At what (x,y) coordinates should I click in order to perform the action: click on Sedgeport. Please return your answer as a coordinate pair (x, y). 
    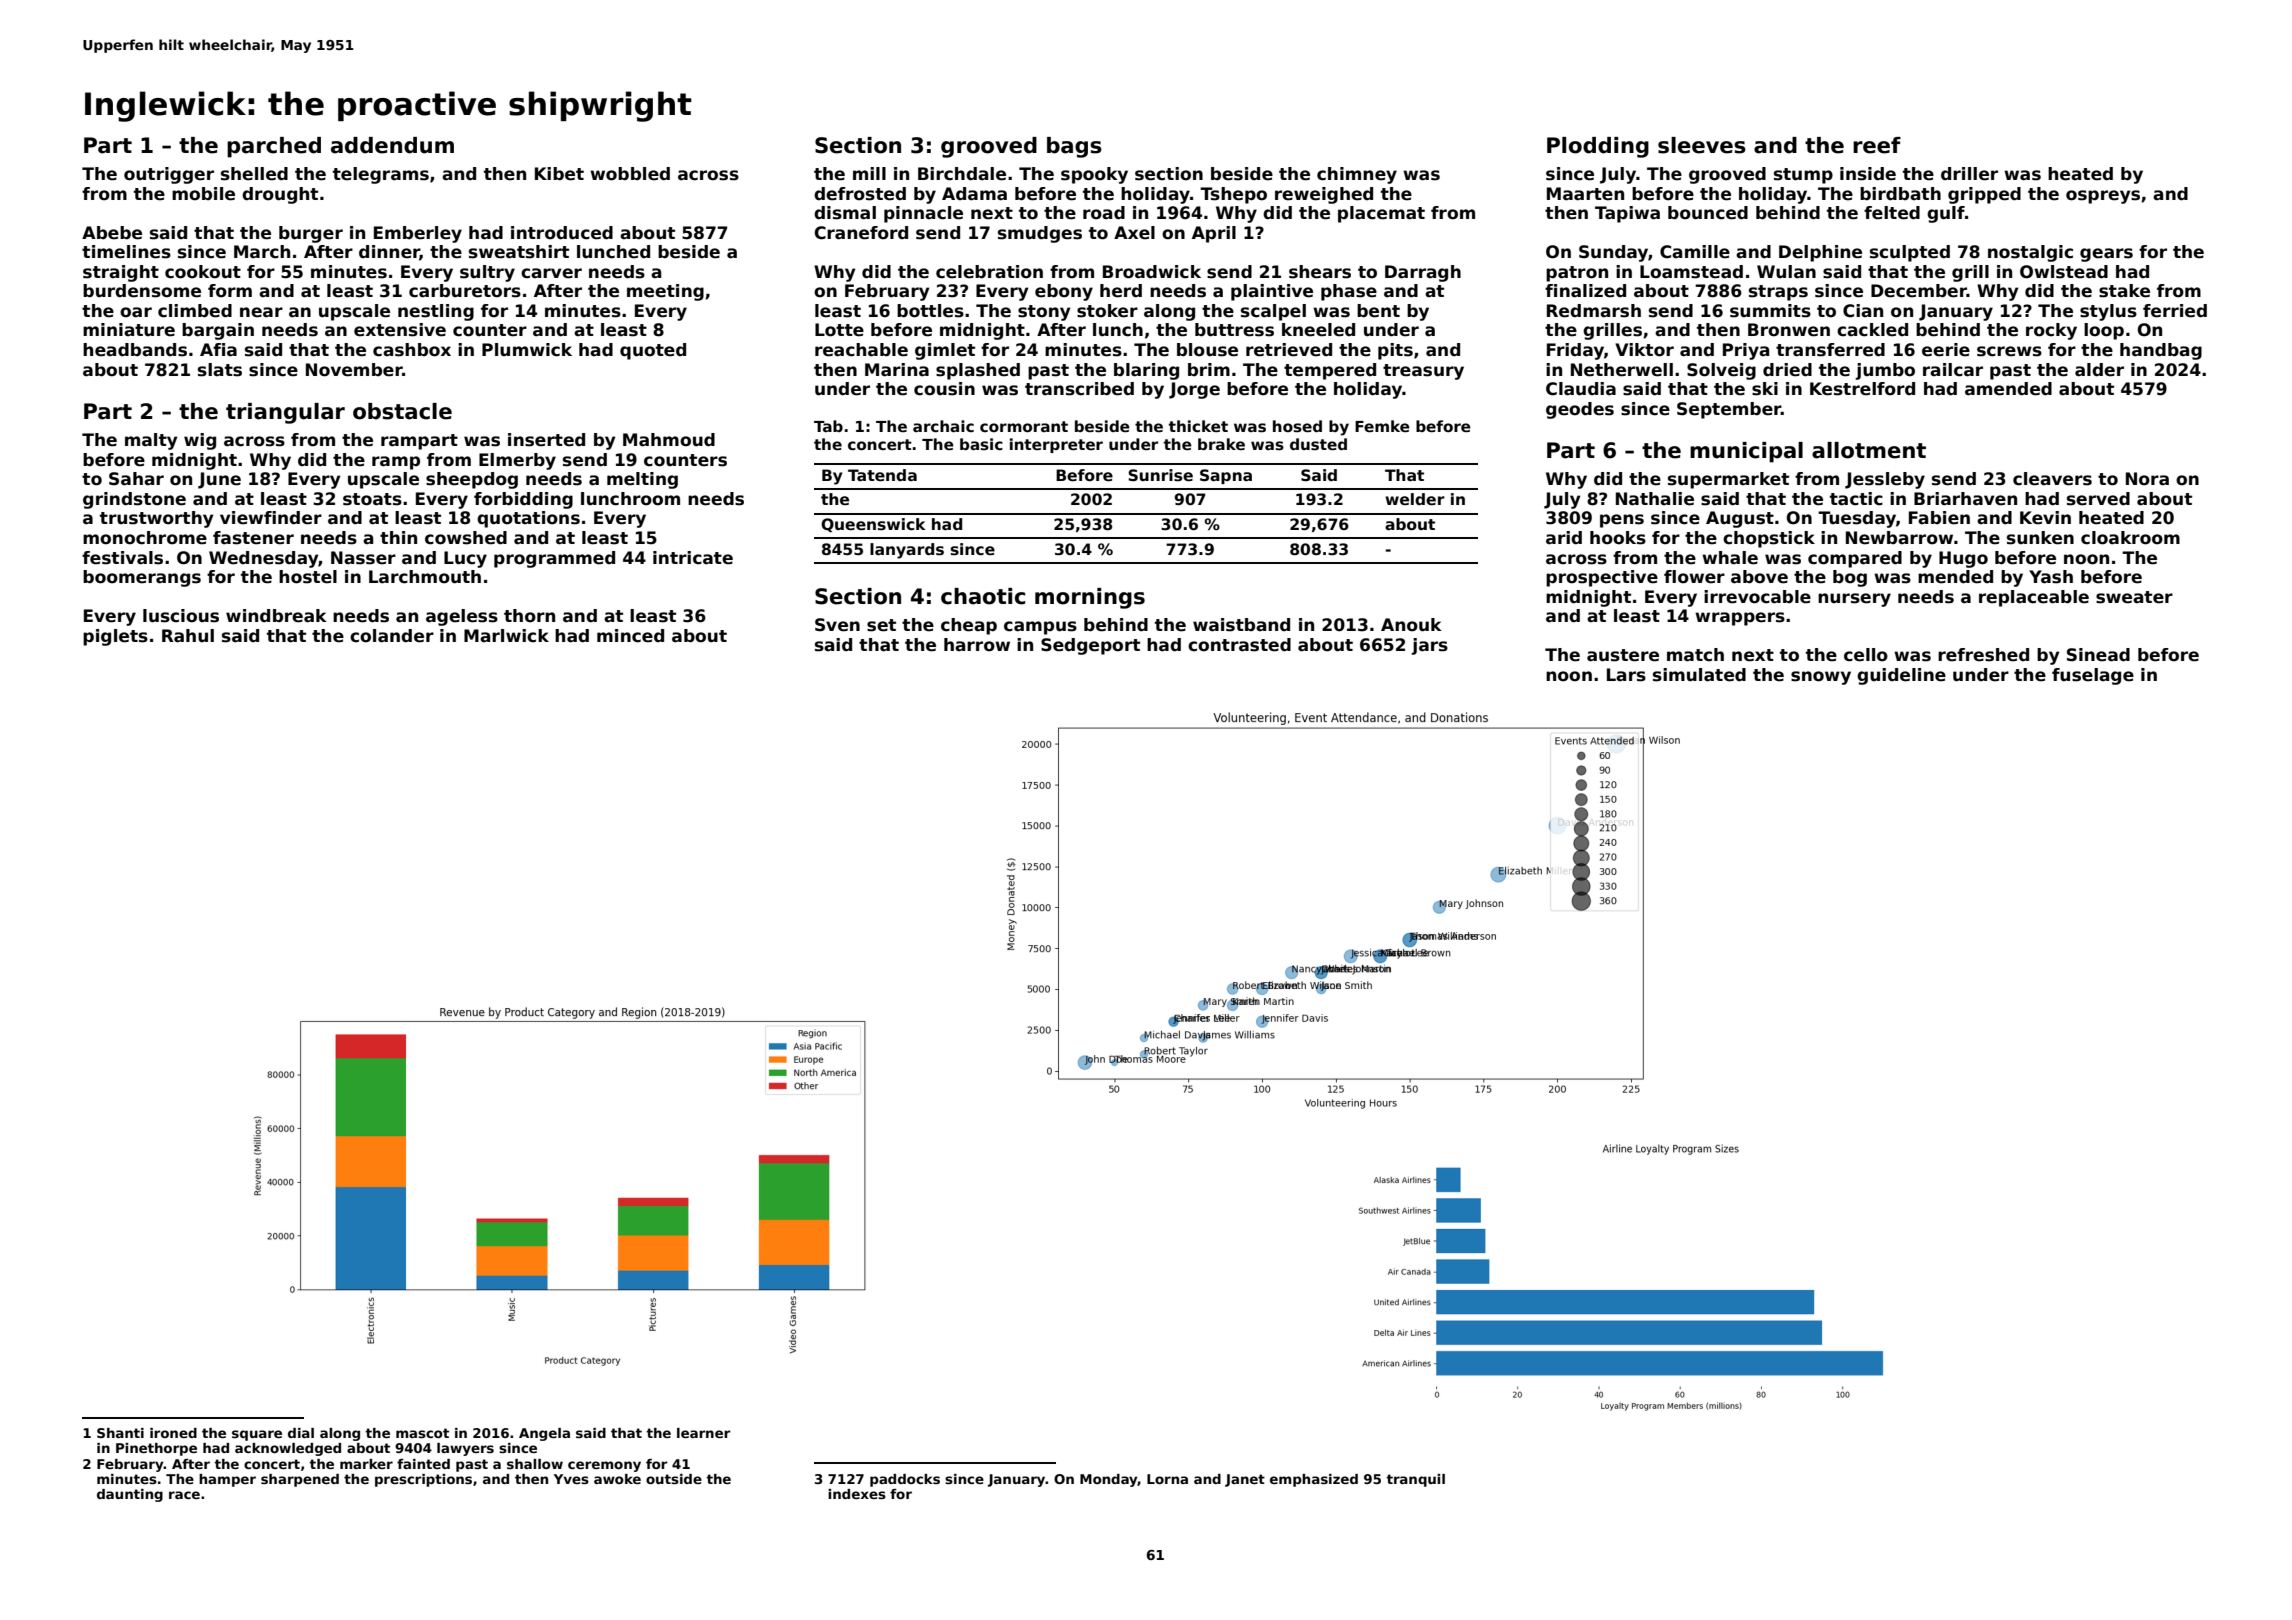
    Looking at the image, I should click on (1090, 646).
